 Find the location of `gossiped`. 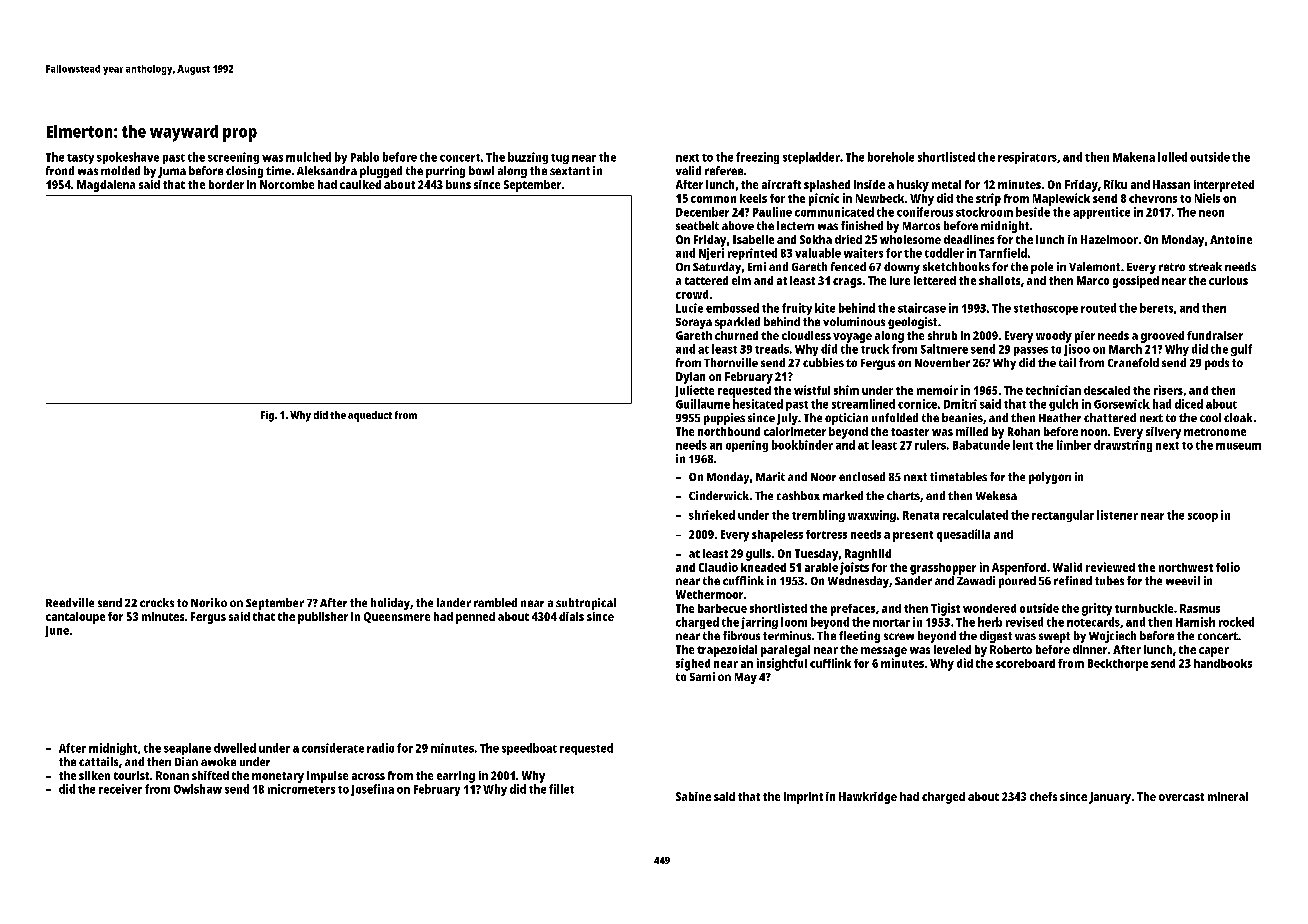

gossiped is located at coordinates (1136, 282).
